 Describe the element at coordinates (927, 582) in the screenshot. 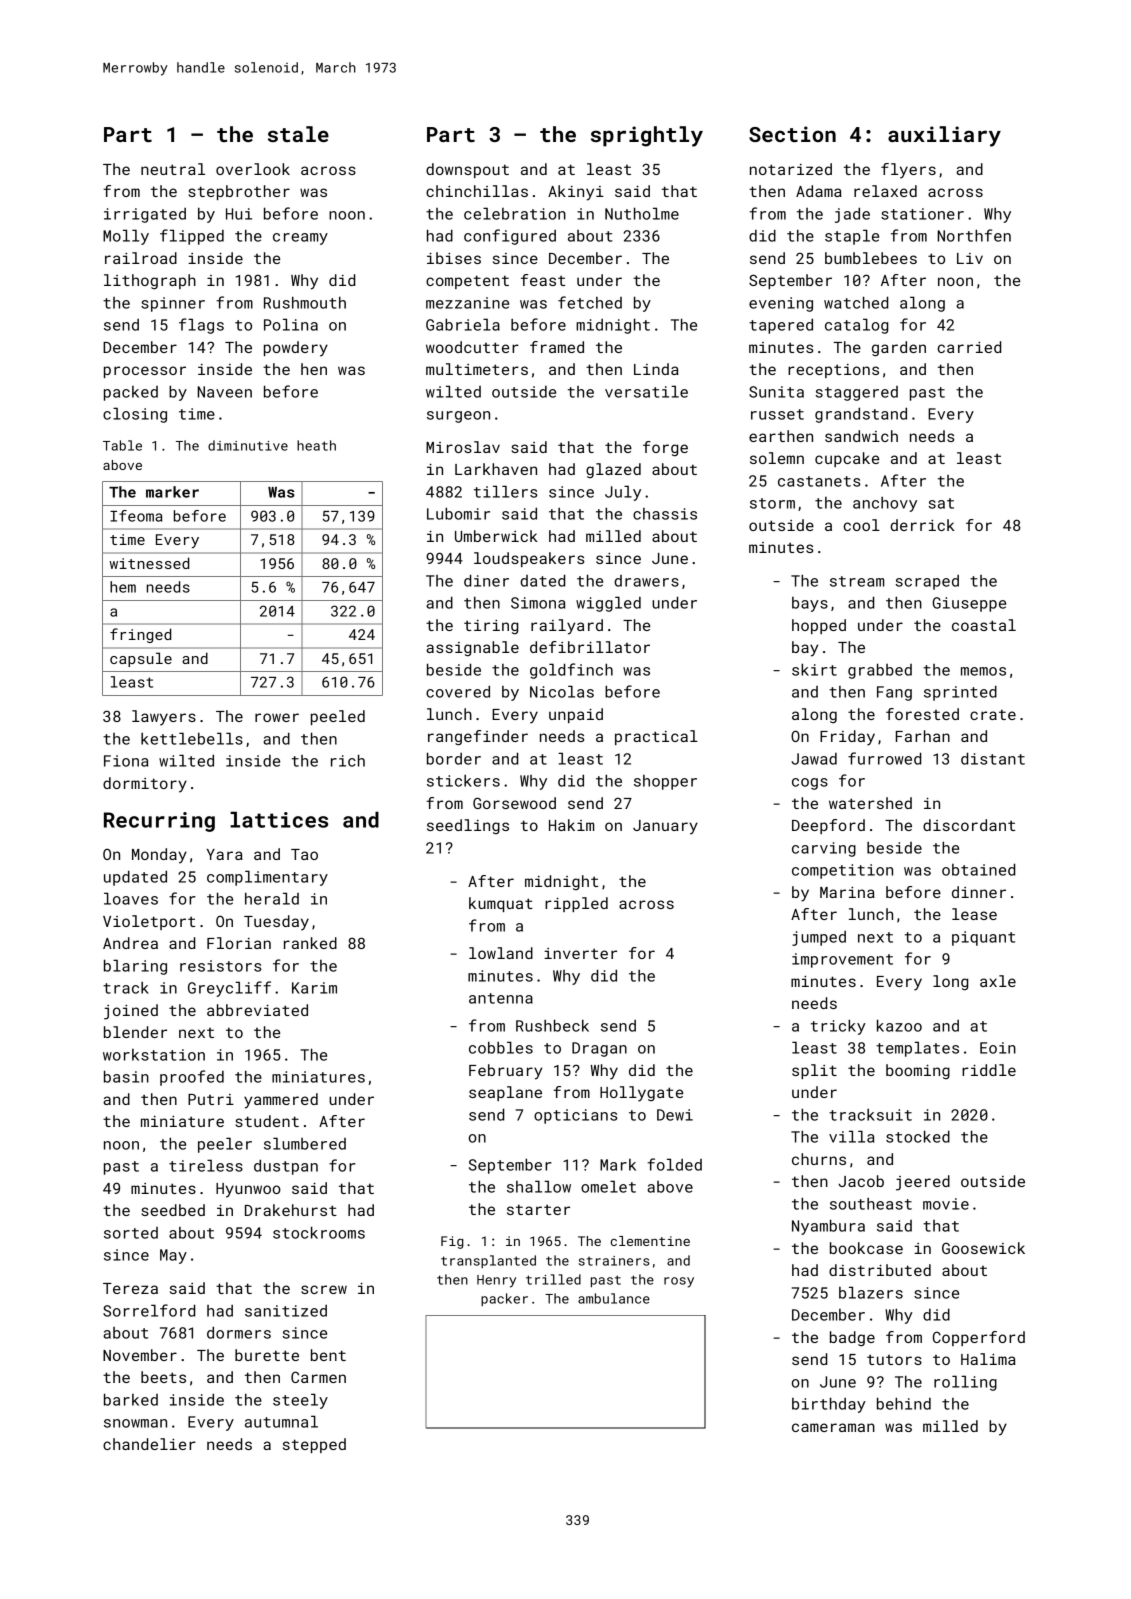

I see `scraped` at that location.
